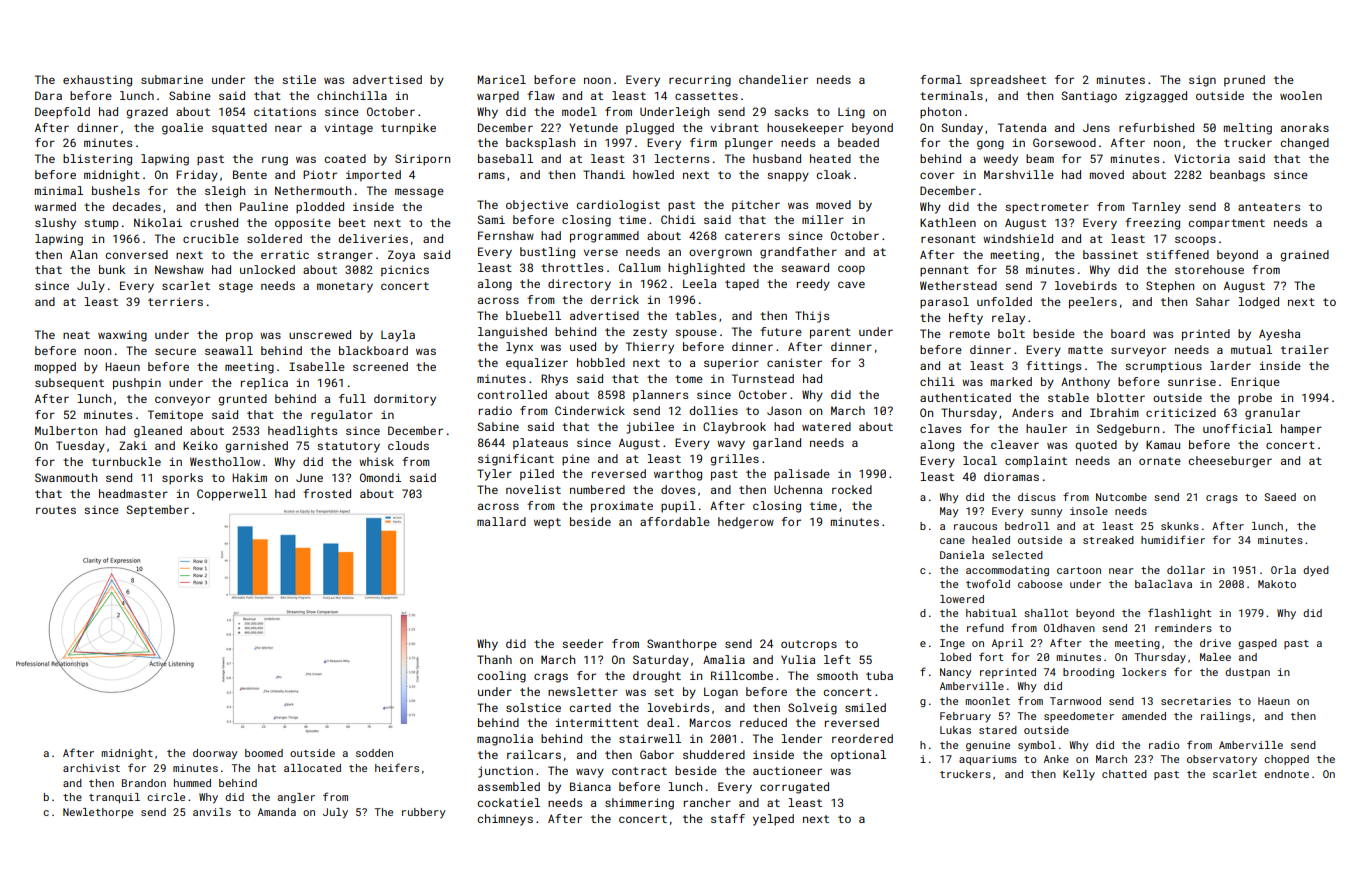 The image size is (1372, 887). I want to click on hedgerow, so click(746, 523).
